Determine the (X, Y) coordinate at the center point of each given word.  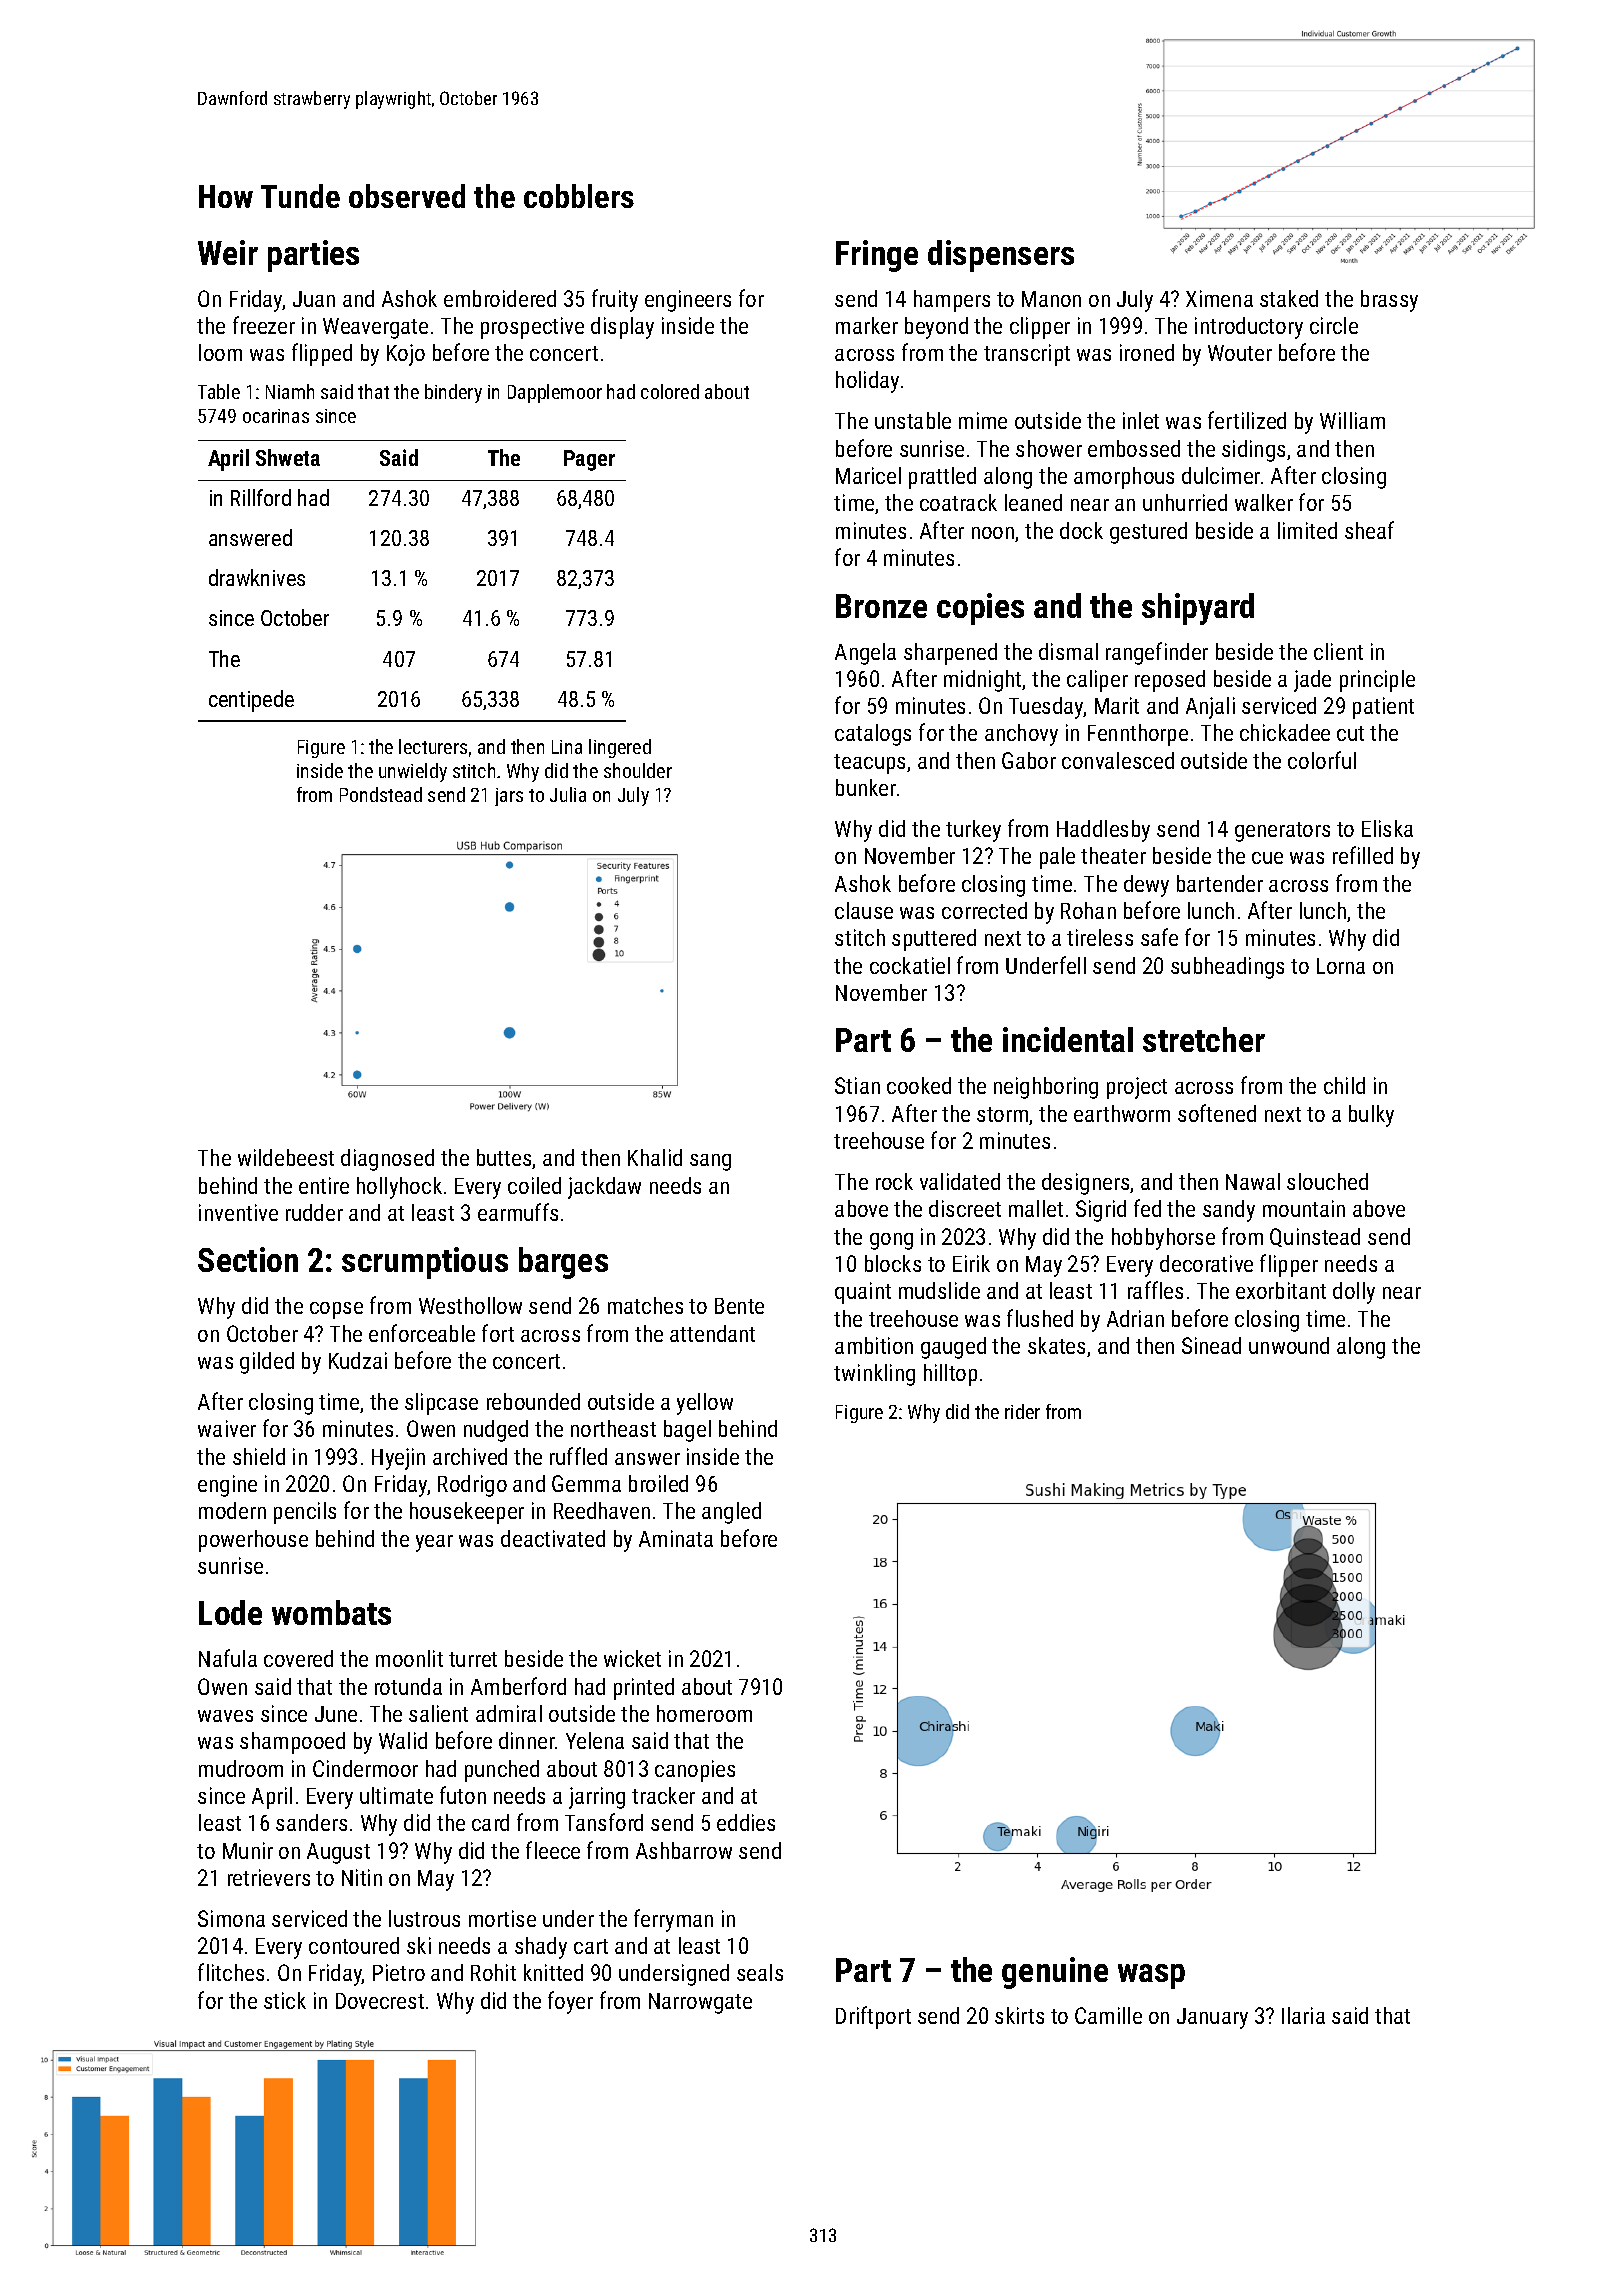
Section (248, 1259)
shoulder (638, 770)
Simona (231, 1918)
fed (1147, 1208)
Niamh (290, 391)
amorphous (1124, 478)
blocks (893, 1263)
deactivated (553, 1538)
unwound (1289, 1345)
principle (1377, 681)
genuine (1055, 1973)
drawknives (257, 577)
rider (1022, 1411)
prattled (942, 478)
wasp (1151, 1976)
